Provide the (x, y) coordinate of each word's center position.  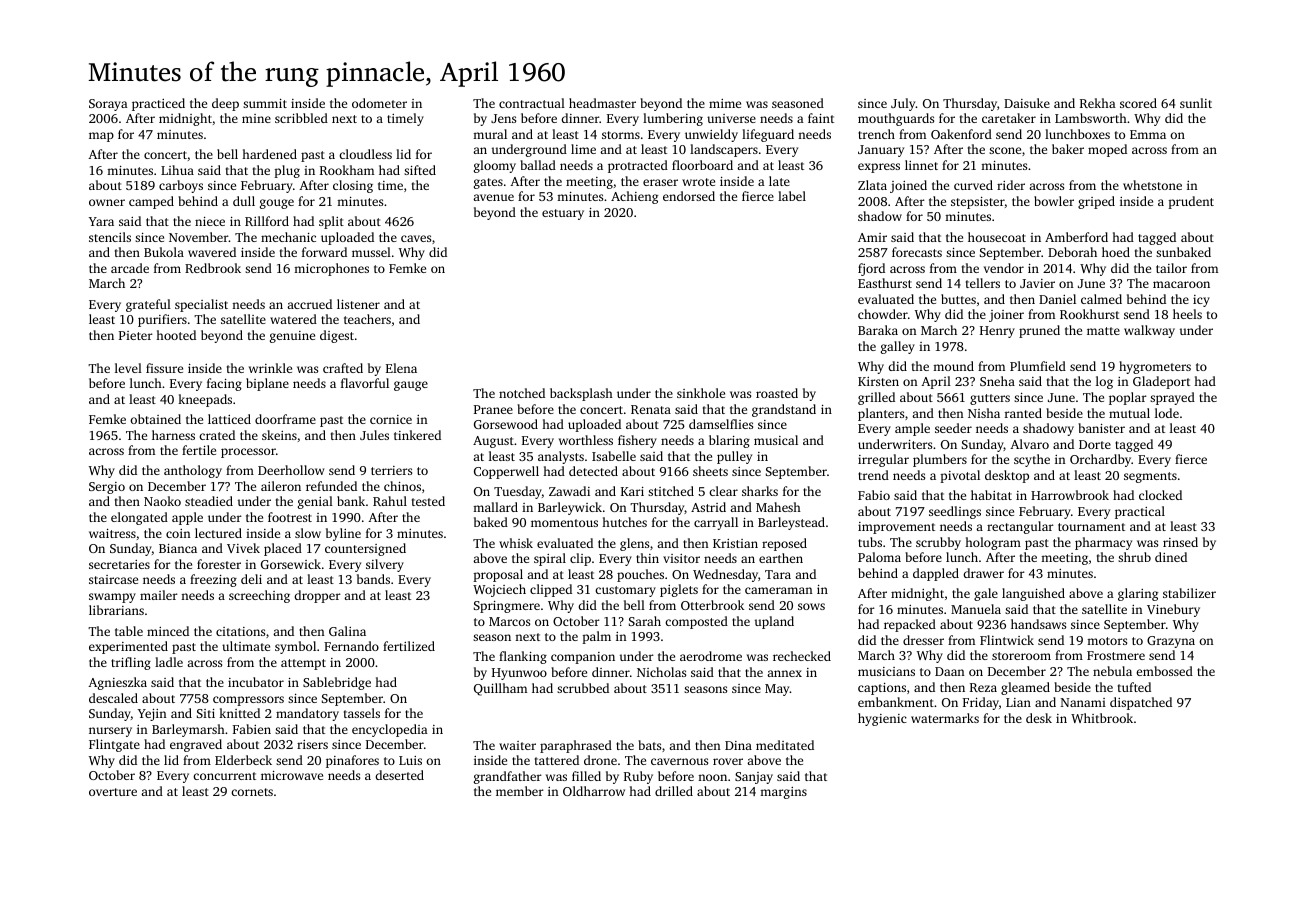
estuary (563, 214)
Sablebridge (337, 683)
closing (353, 186)
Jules (374, 435)
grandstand (784, 410)
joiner (1006, 316)
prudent (1191, 202)
